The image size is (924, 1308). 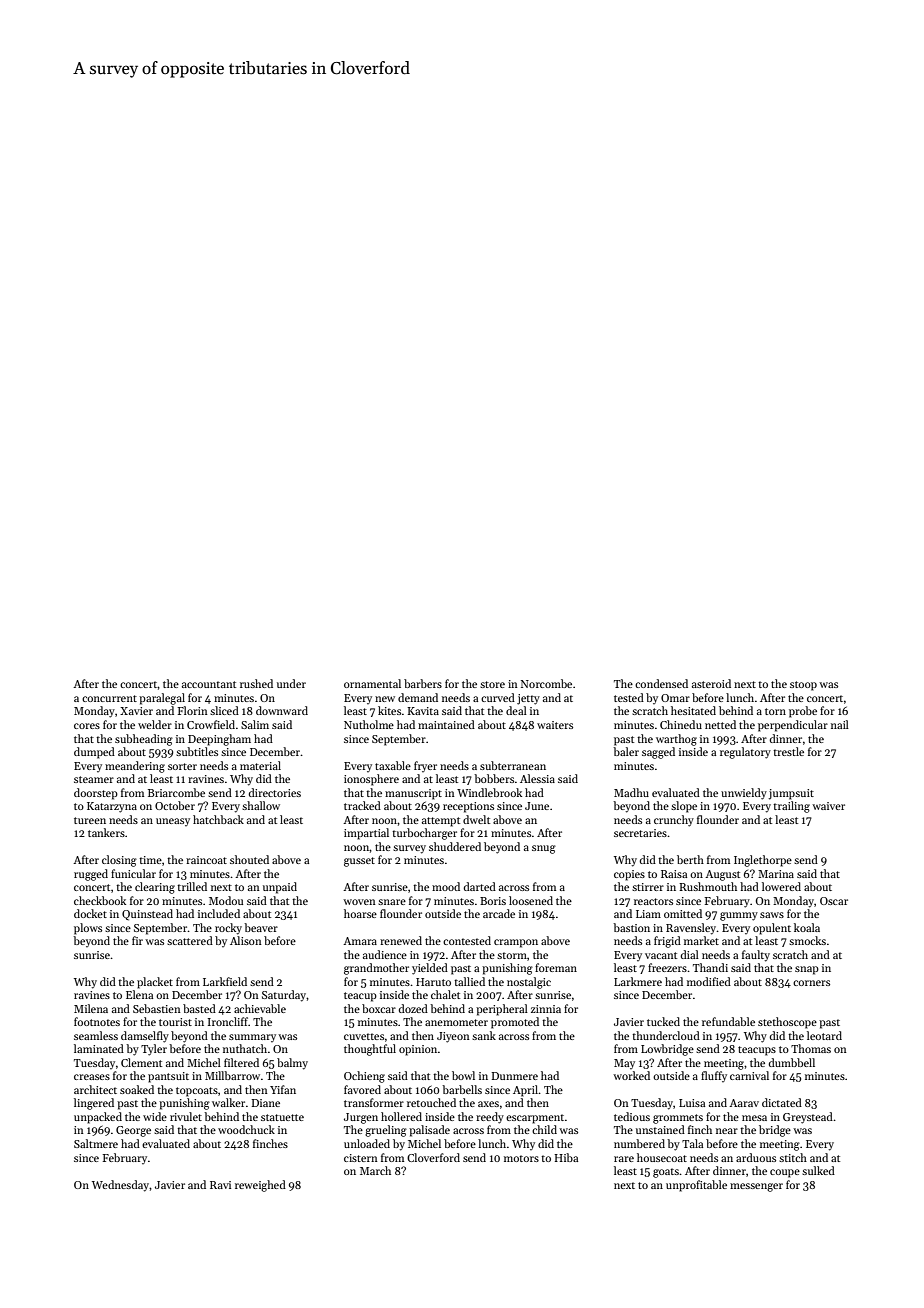 What do you see at coordinates (529, 983) in the screenshot?
I see `nostalgic` at bounding box center [529, 983].
